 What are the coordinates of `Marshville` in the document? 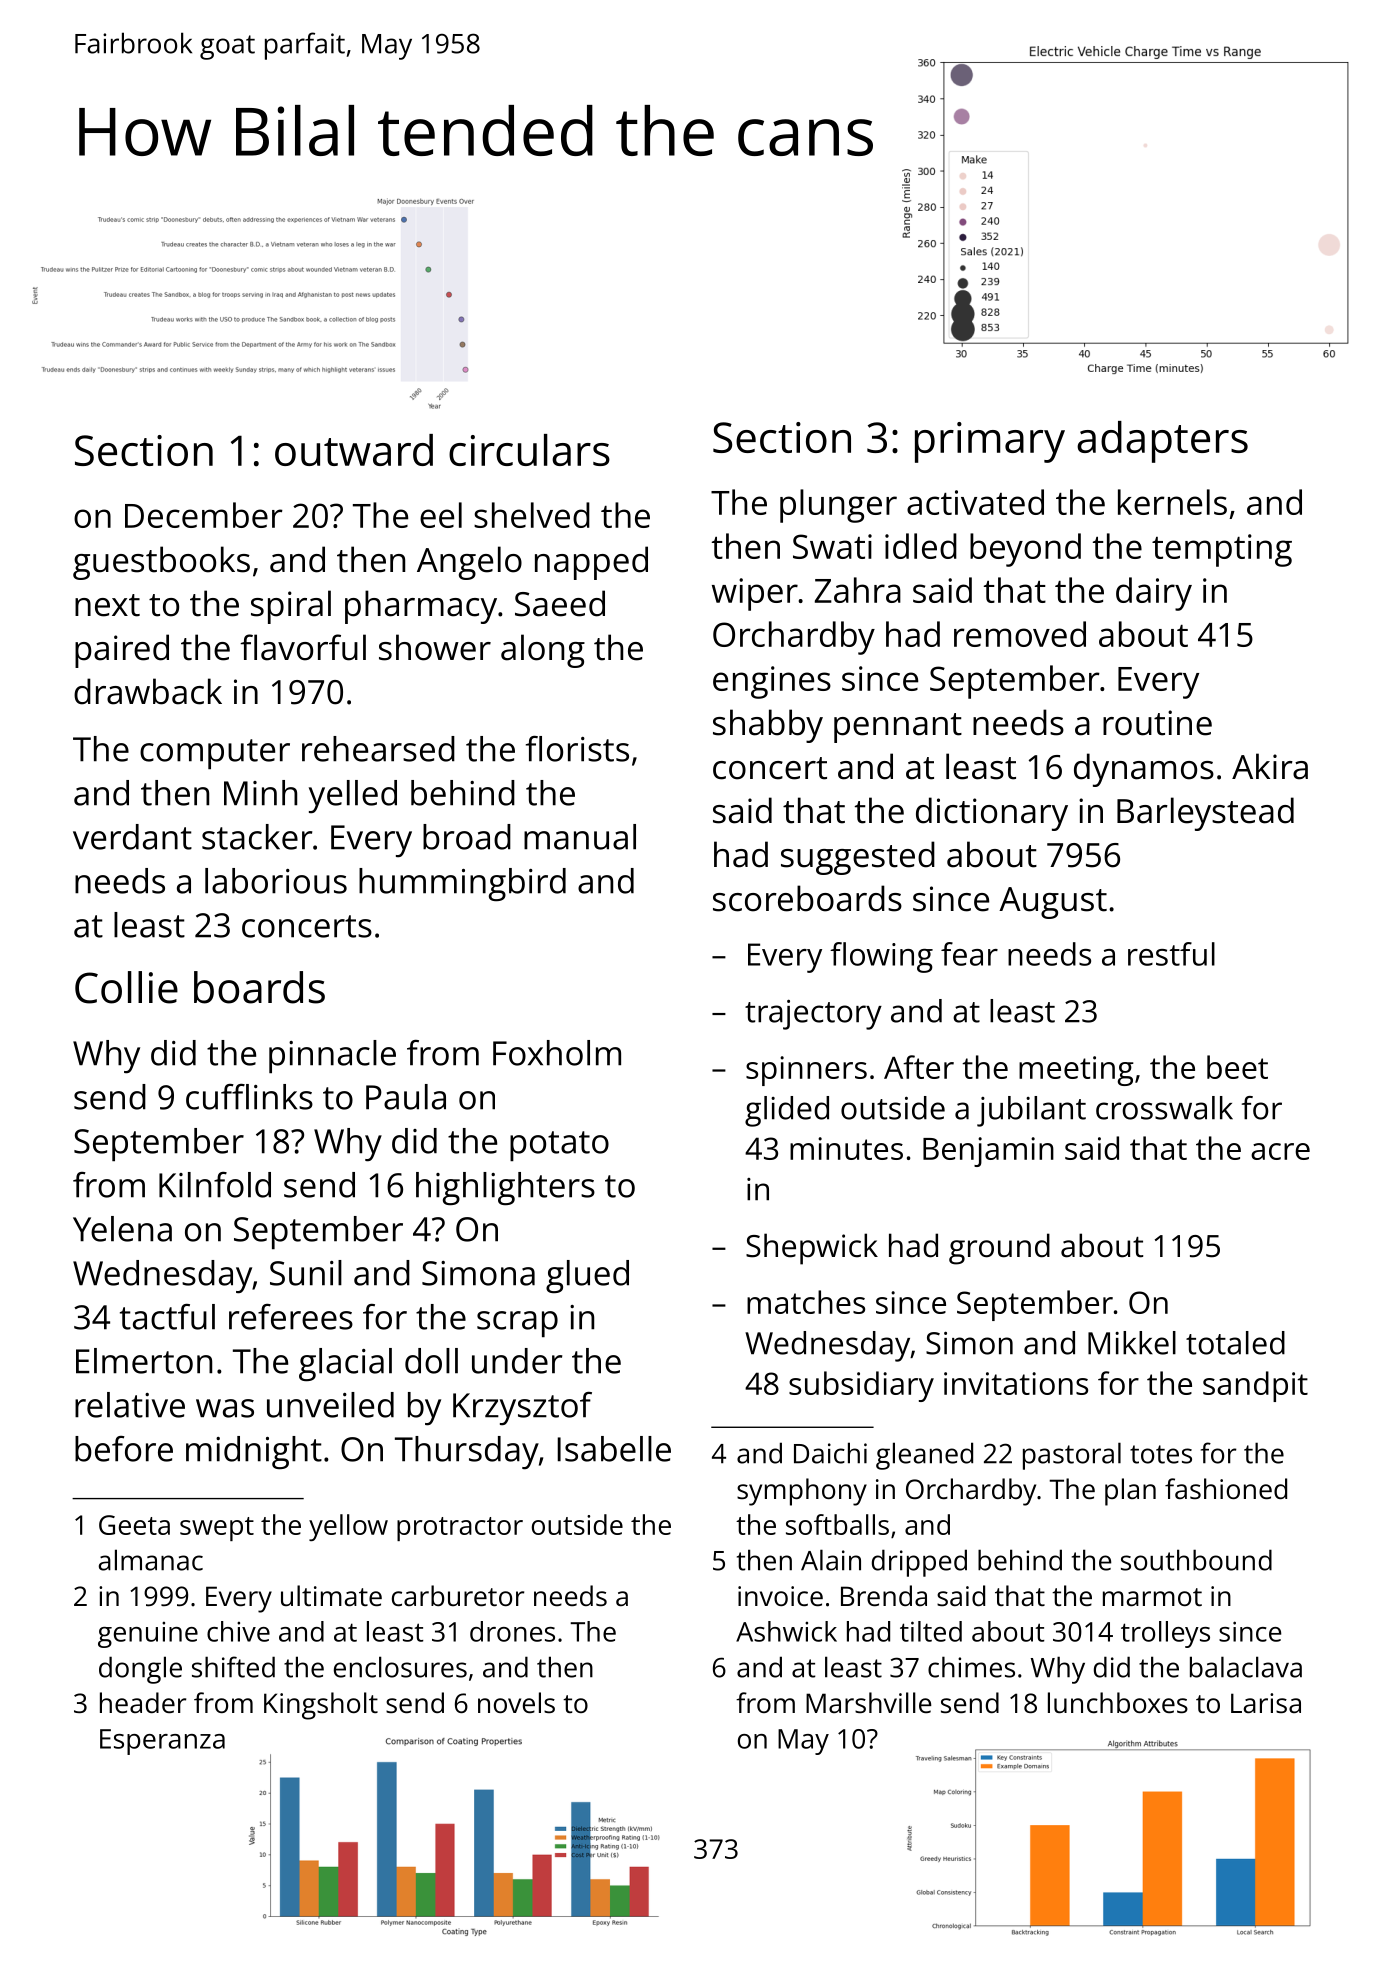 It's located at (869, 1702).
